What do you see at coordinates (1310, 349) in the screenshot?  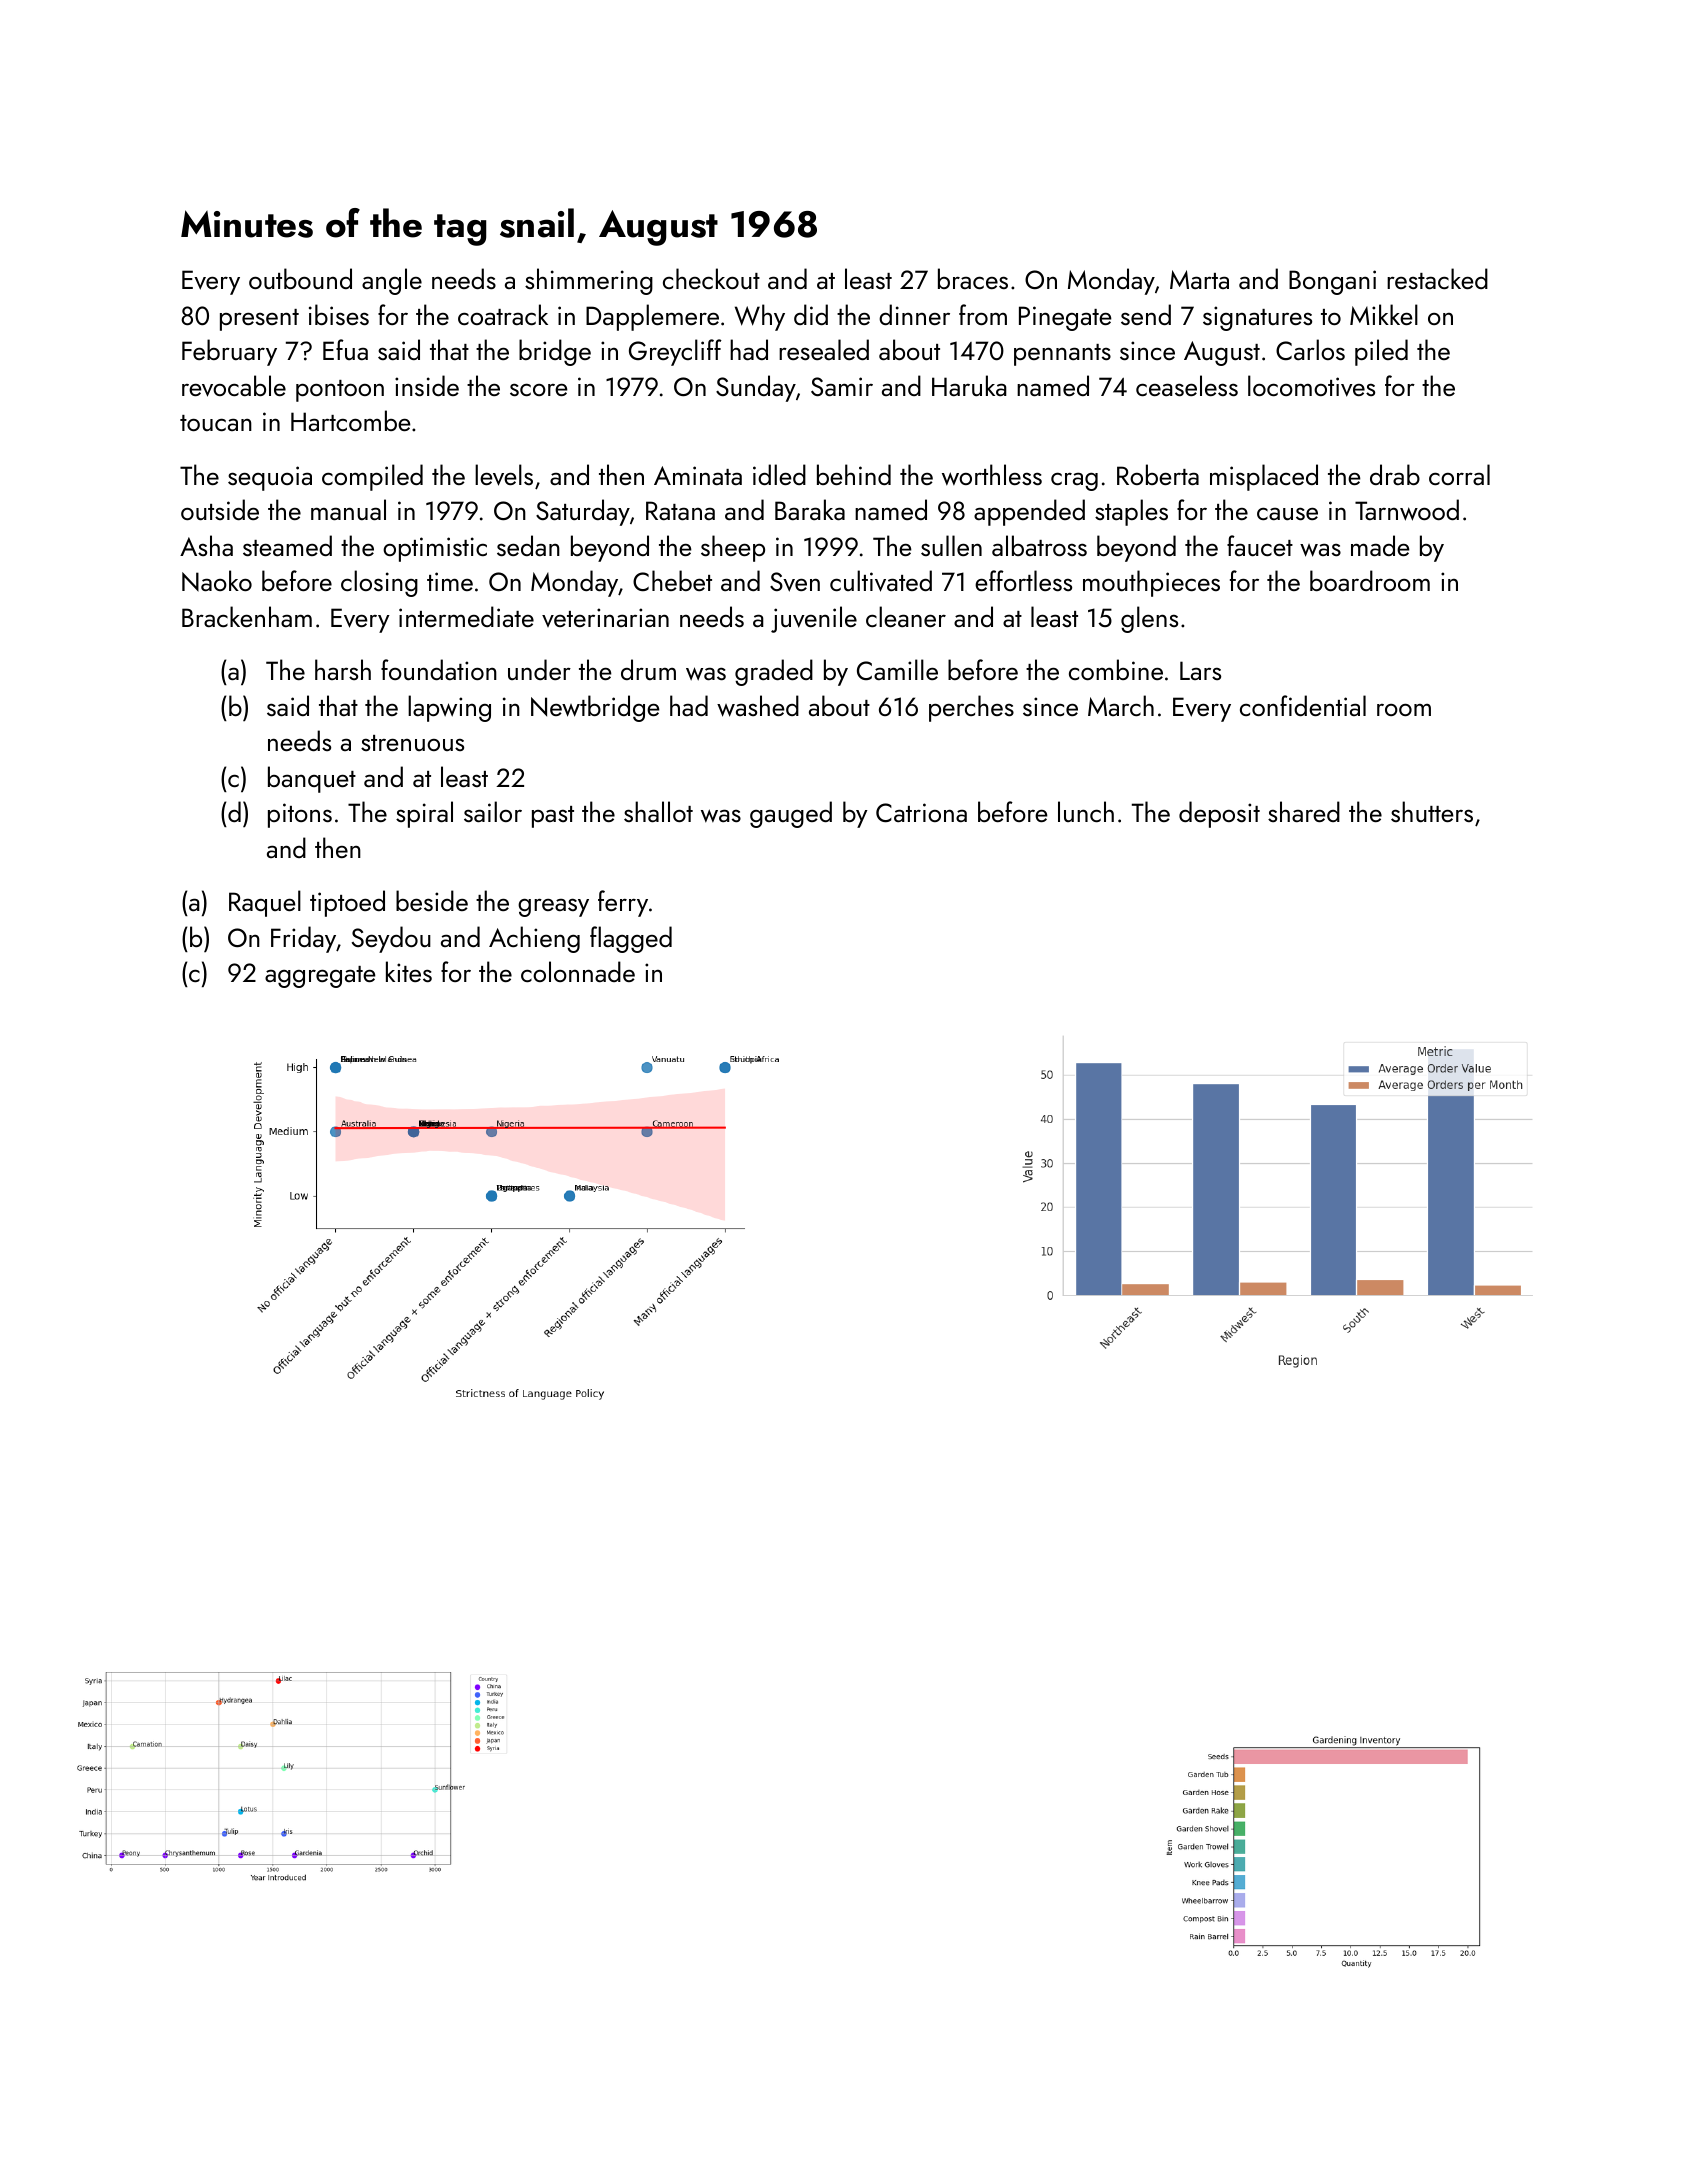 I see `Carlos` at bounding box center [1310, 349].
